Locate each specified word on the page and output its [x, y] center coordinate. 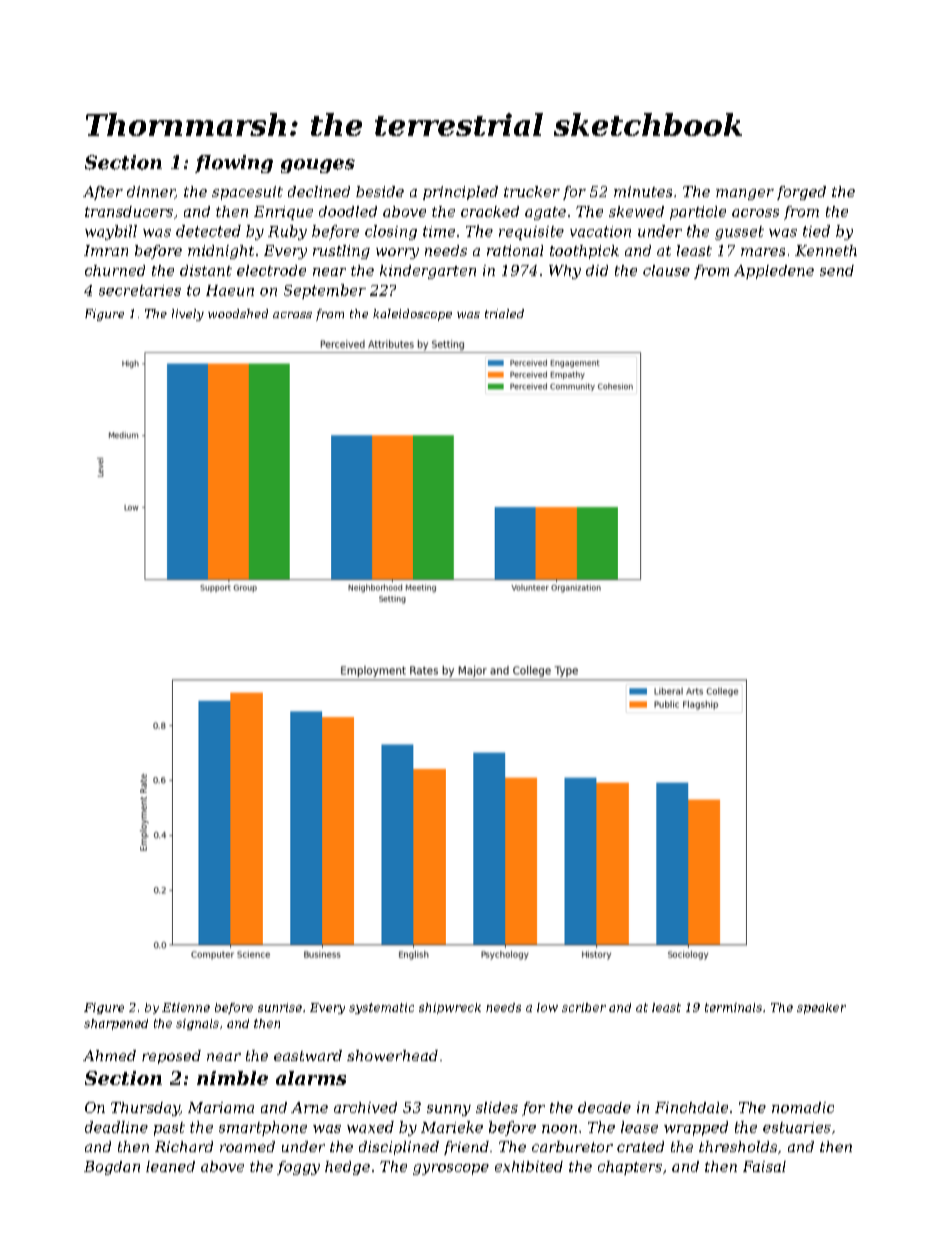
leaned [170, 1166]
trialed [504, 313]
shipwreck [450, 1008]
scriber [584, 1007]
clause [666, 270]
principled [460, 193]
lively [188, 315]
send [837, 270]
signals [197, 1024]
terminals [733, 1007]
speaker [821, 1008]
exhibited [529, 1166]
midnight [221, 252]
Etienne [186, 1007]
